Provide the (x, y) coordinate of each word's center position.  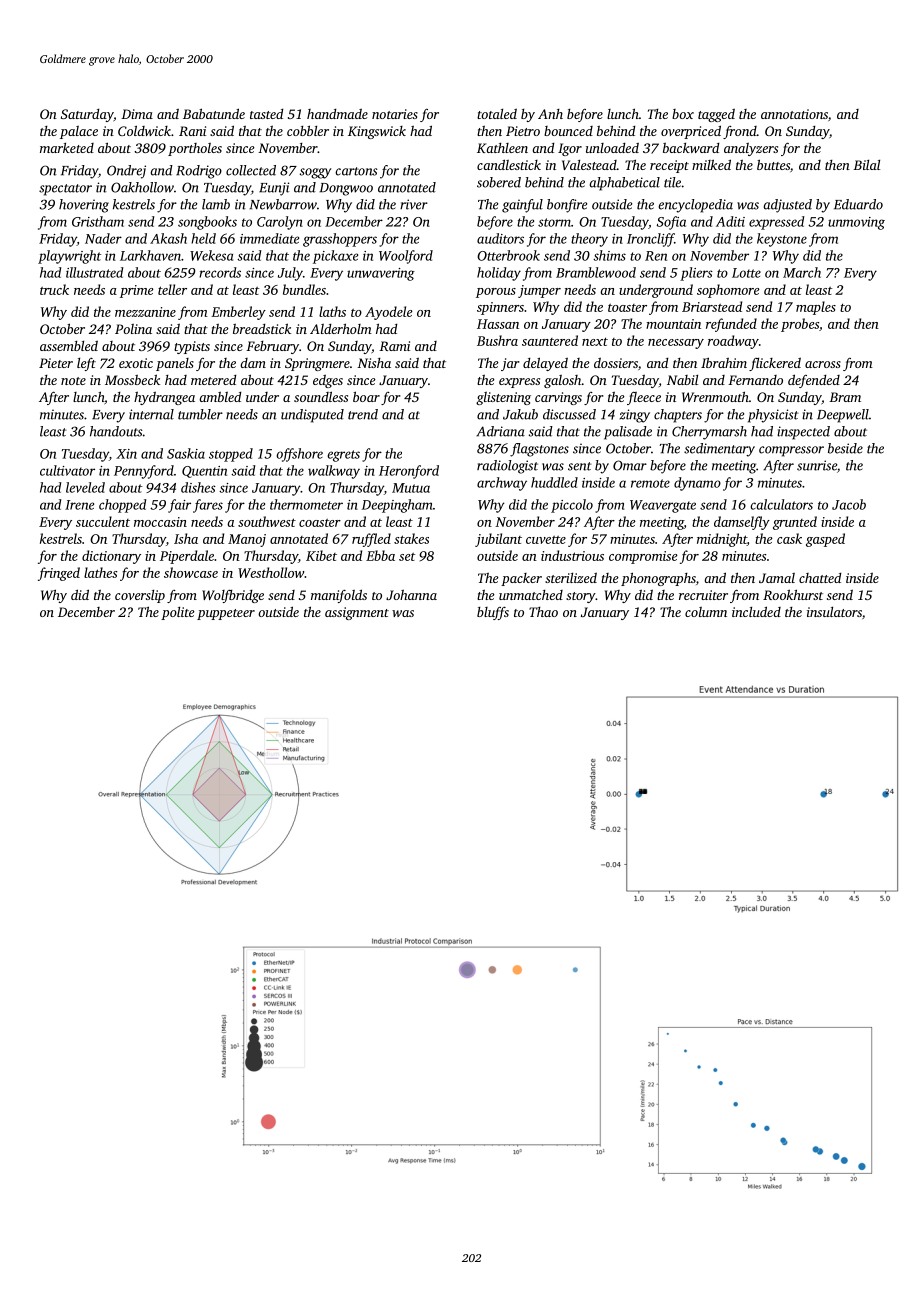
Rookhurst (793, 594)
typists (192, 347)
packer (521, 579)
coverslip (140, 596)
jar (510, 364)
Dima (137, 114)
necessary (676, 344)
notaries (395, 114)
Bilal (866, 165)
